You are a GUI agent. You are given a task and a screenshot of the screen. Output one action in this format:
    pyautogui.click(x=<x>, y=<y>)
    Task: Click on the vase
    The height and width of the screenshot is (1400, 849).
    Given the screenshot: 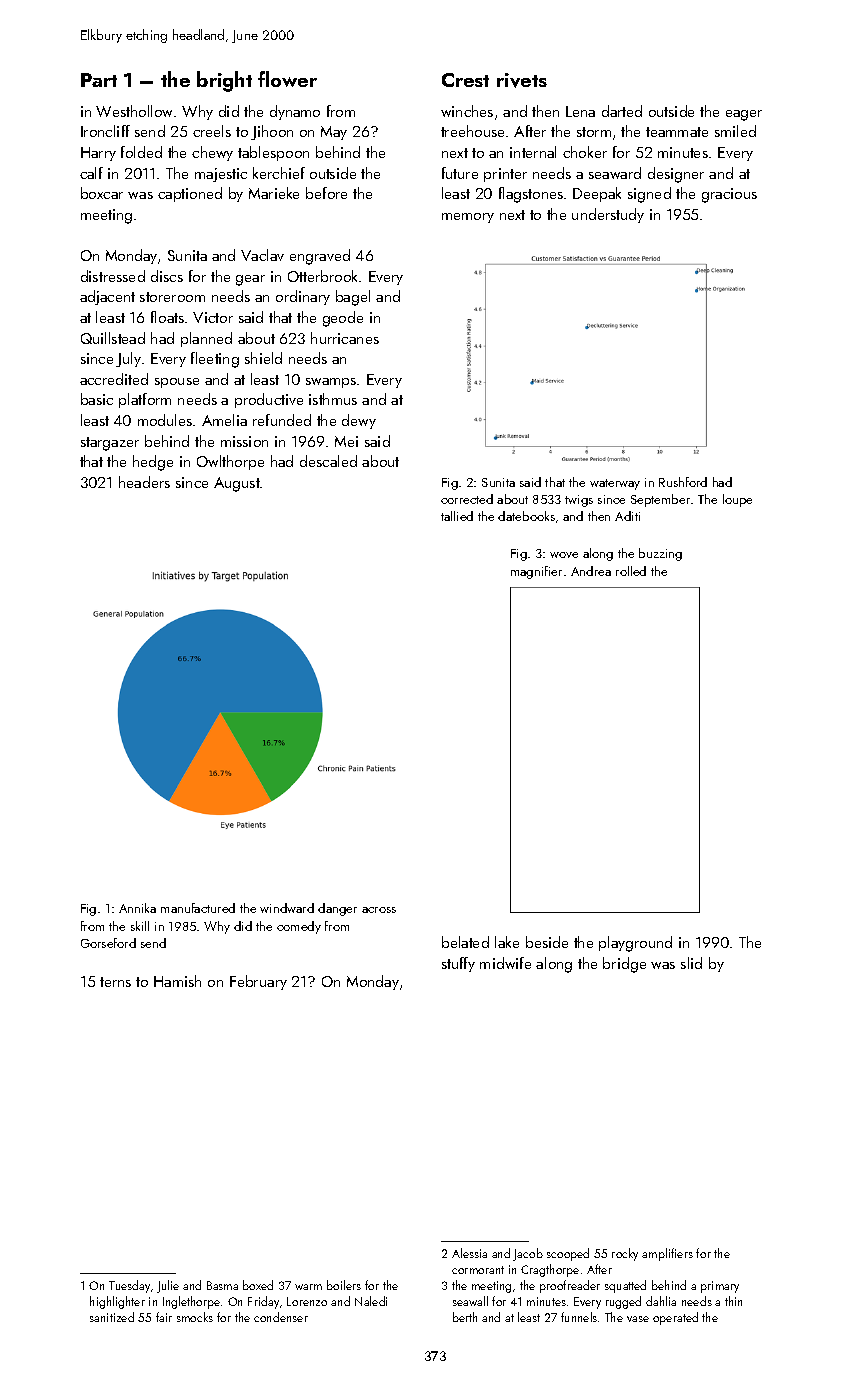 What is the action you would take?
    pyautogui.click(x=638, y=1319)
